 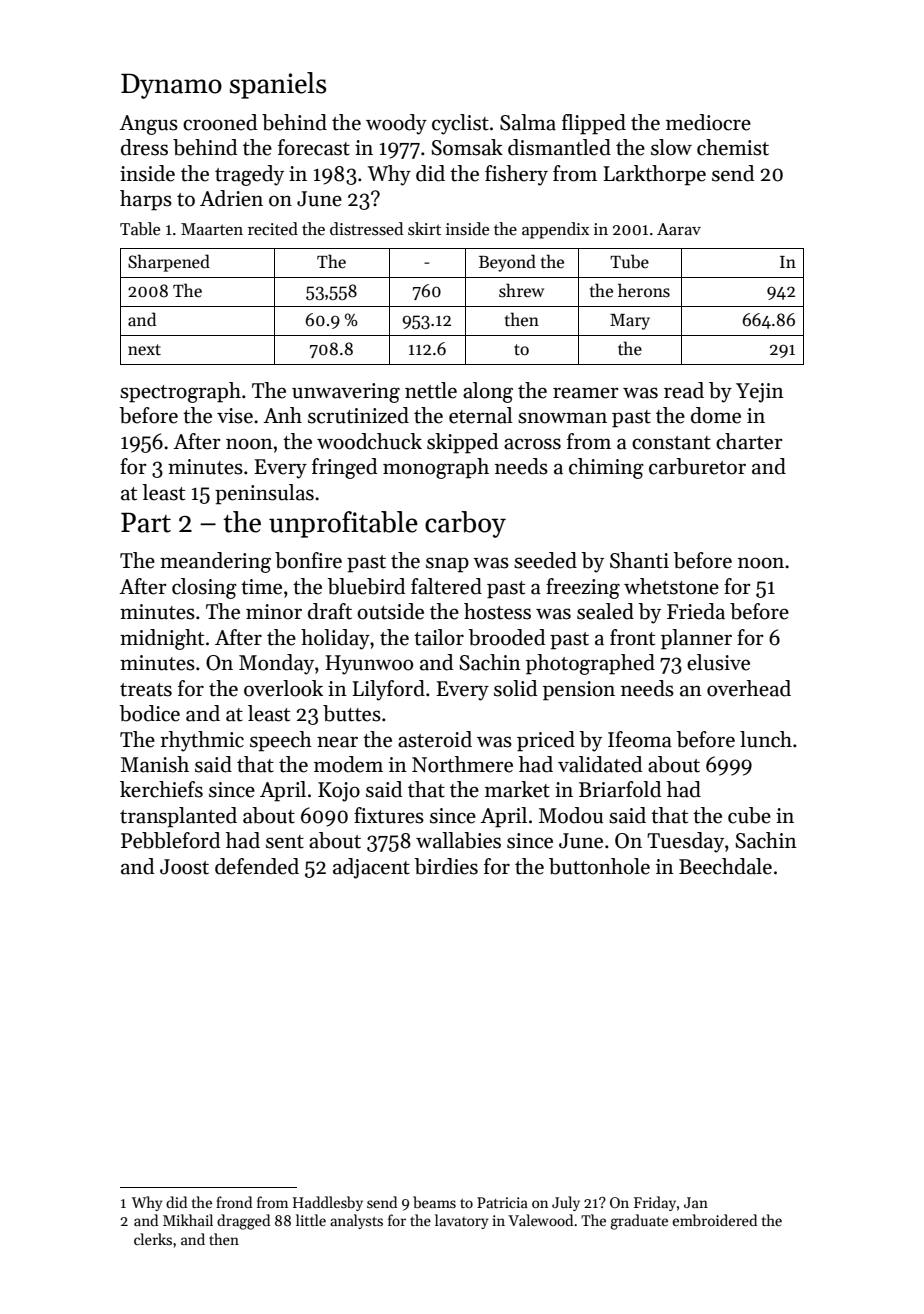 I want to click on reamer, so click(x=586, y=393).
